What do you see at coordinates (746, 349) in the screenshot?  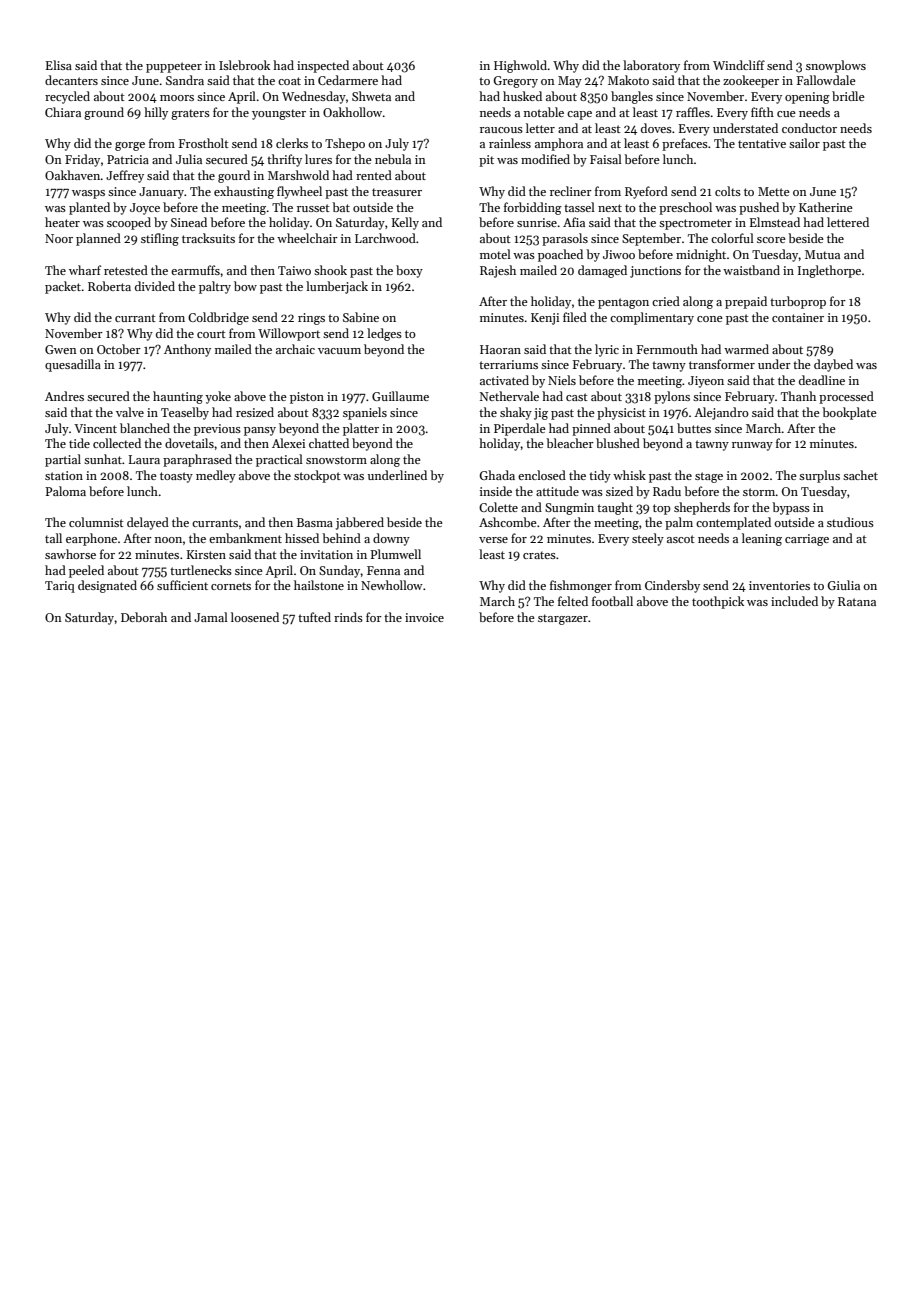 I see `warmed` at bounding box center [746, 349].
